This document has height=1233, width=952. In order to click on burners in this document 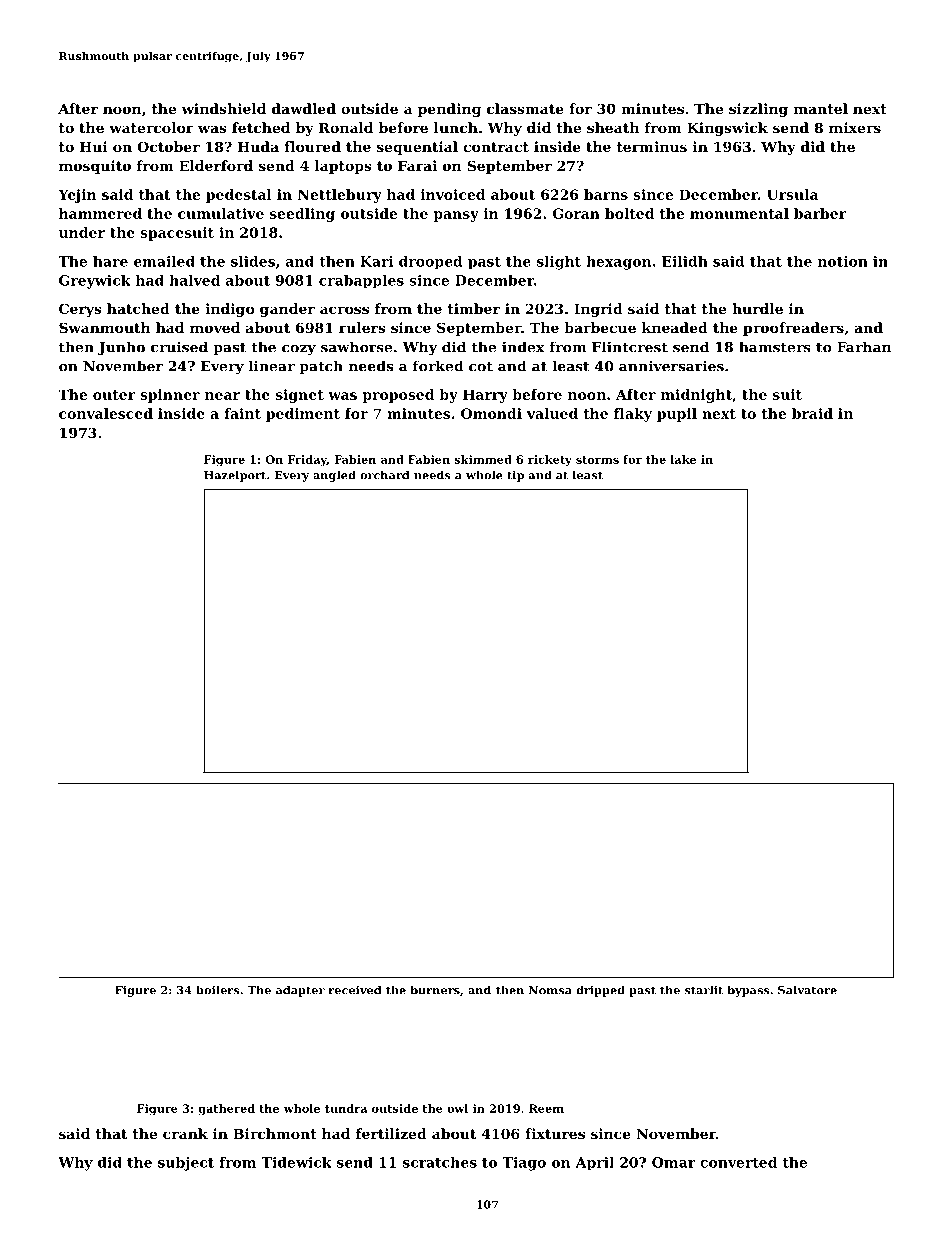, I will do `click(435, 990)`.
